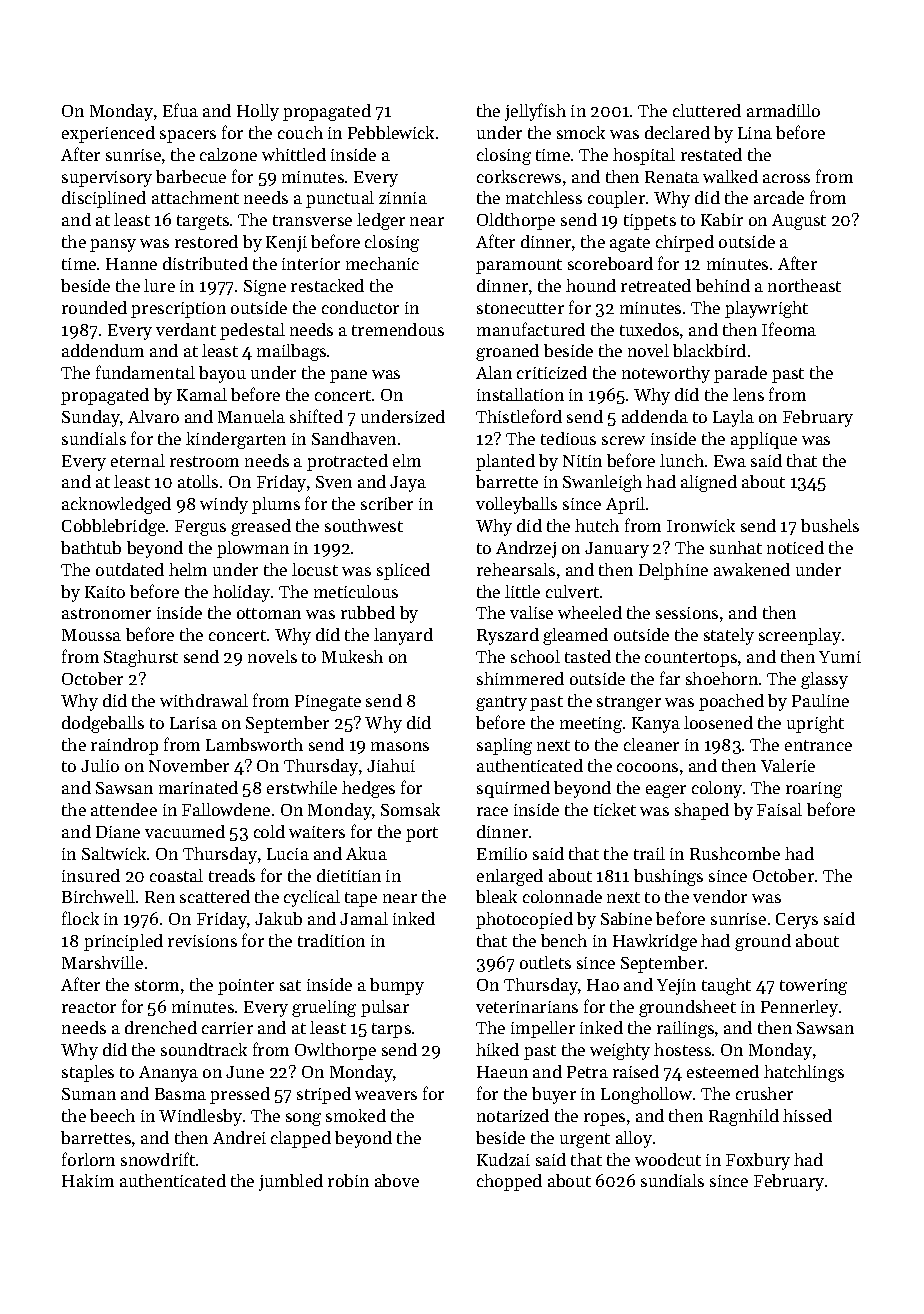 The height and width of the image is (1314, 924). I want to click on Foxbury, so click(758, 1161).
